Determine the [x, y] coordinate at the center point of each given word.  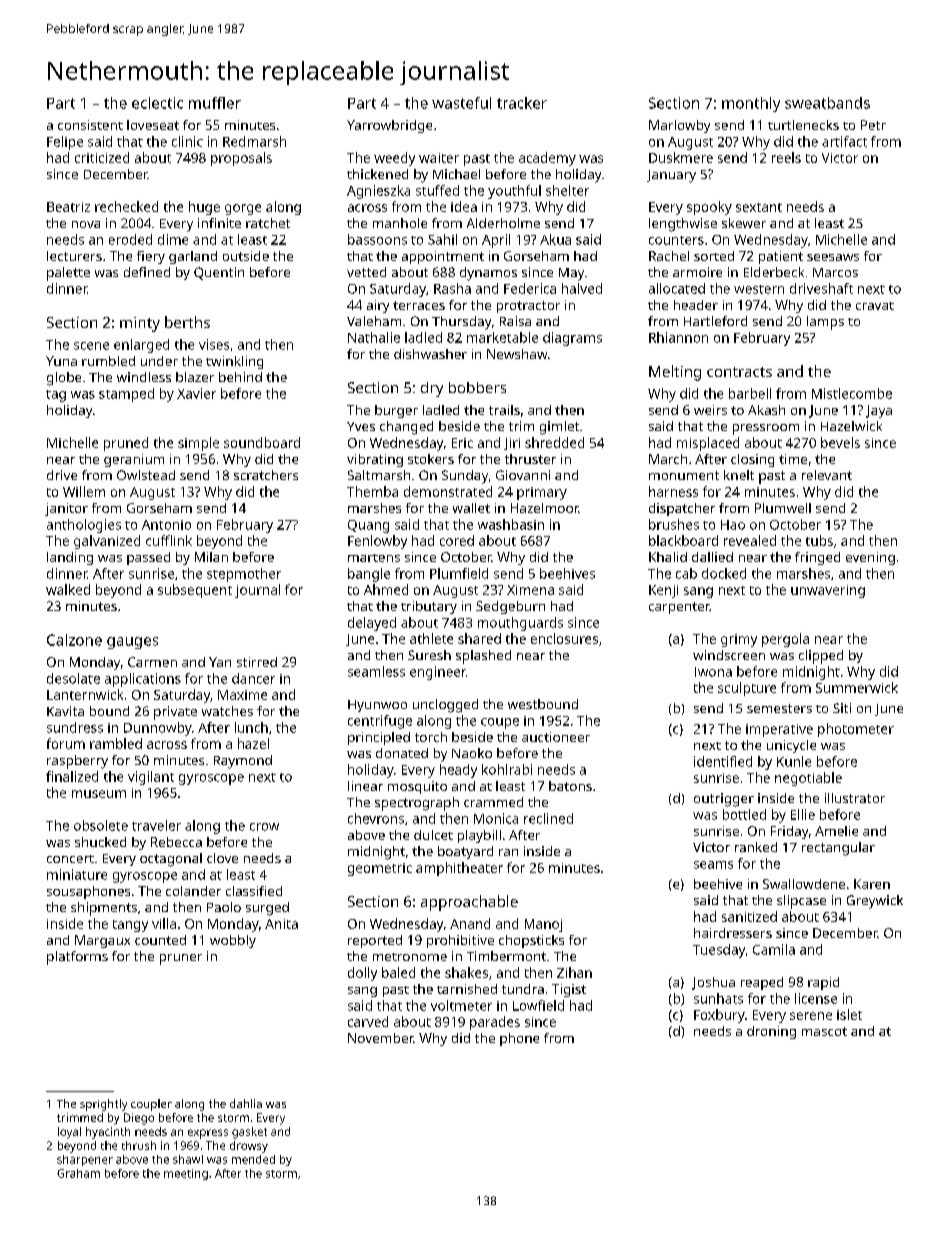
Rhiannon [678, 337]
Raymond [243, 762]
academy [547, 159]
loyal [69, 1133]
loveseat [153, 125]
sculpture [747, 689]
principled [379, 738]
